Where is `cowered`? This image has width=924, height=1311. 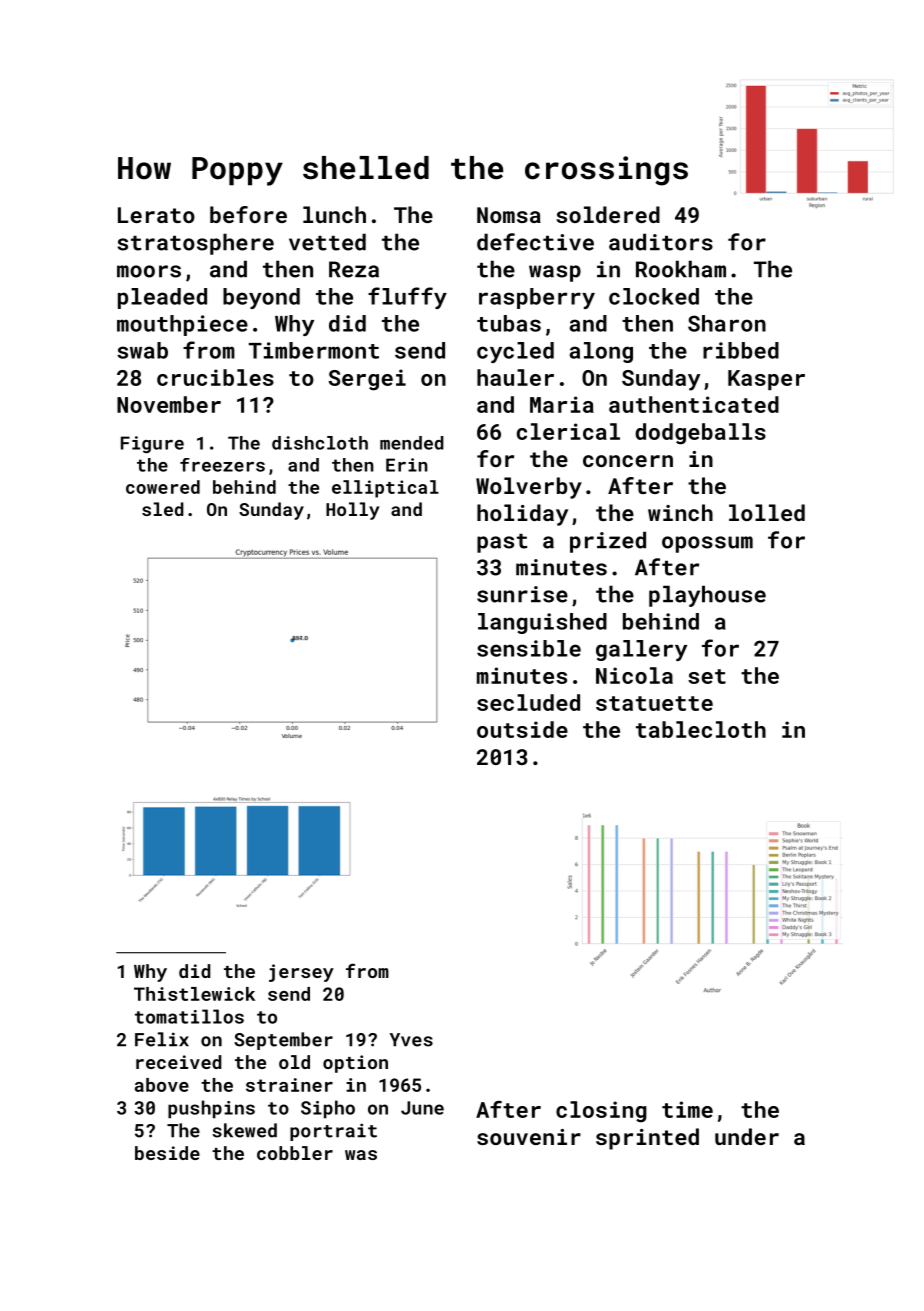
cowered is located at coordinates (163, 487).
